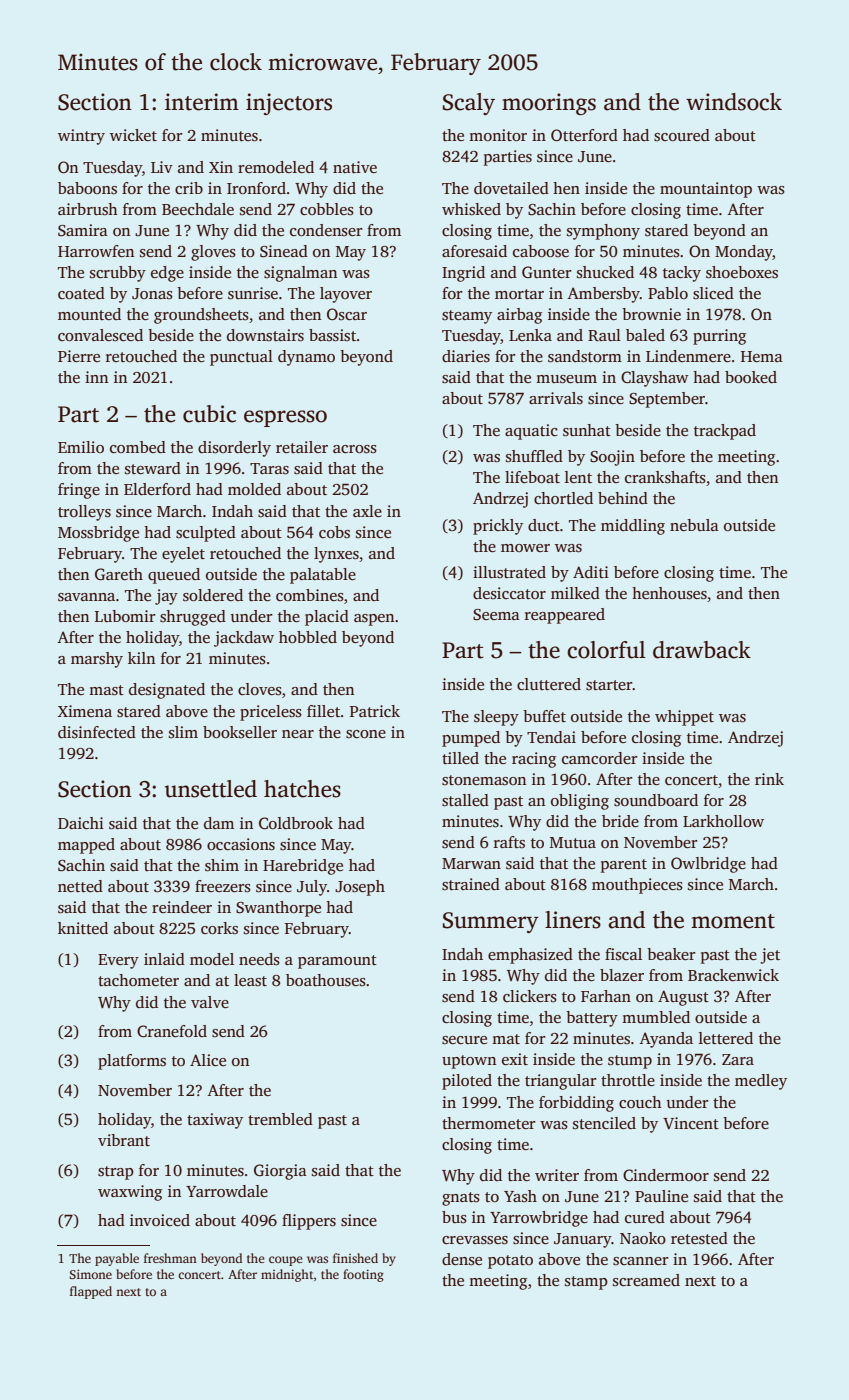 This image has height=1400, width=849. What do you see at coordinates (586, 1283) in the image?
I see `stamp` at bounding box center [586, 1283].
